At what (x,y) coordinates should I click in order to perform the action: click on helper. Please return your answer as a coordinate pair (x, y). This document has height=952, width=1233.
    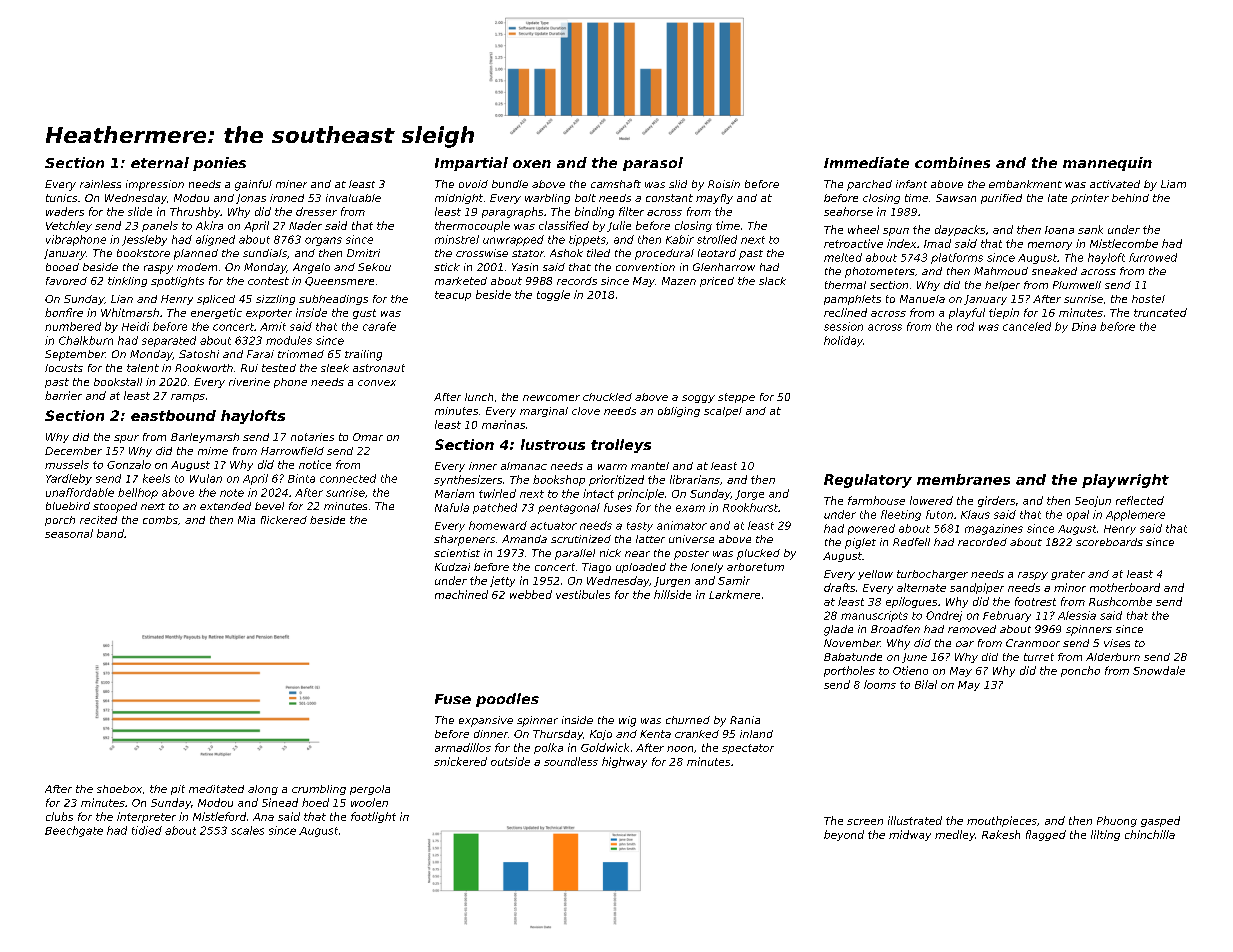
    Looking at the image, I should click on (1002, 286).
